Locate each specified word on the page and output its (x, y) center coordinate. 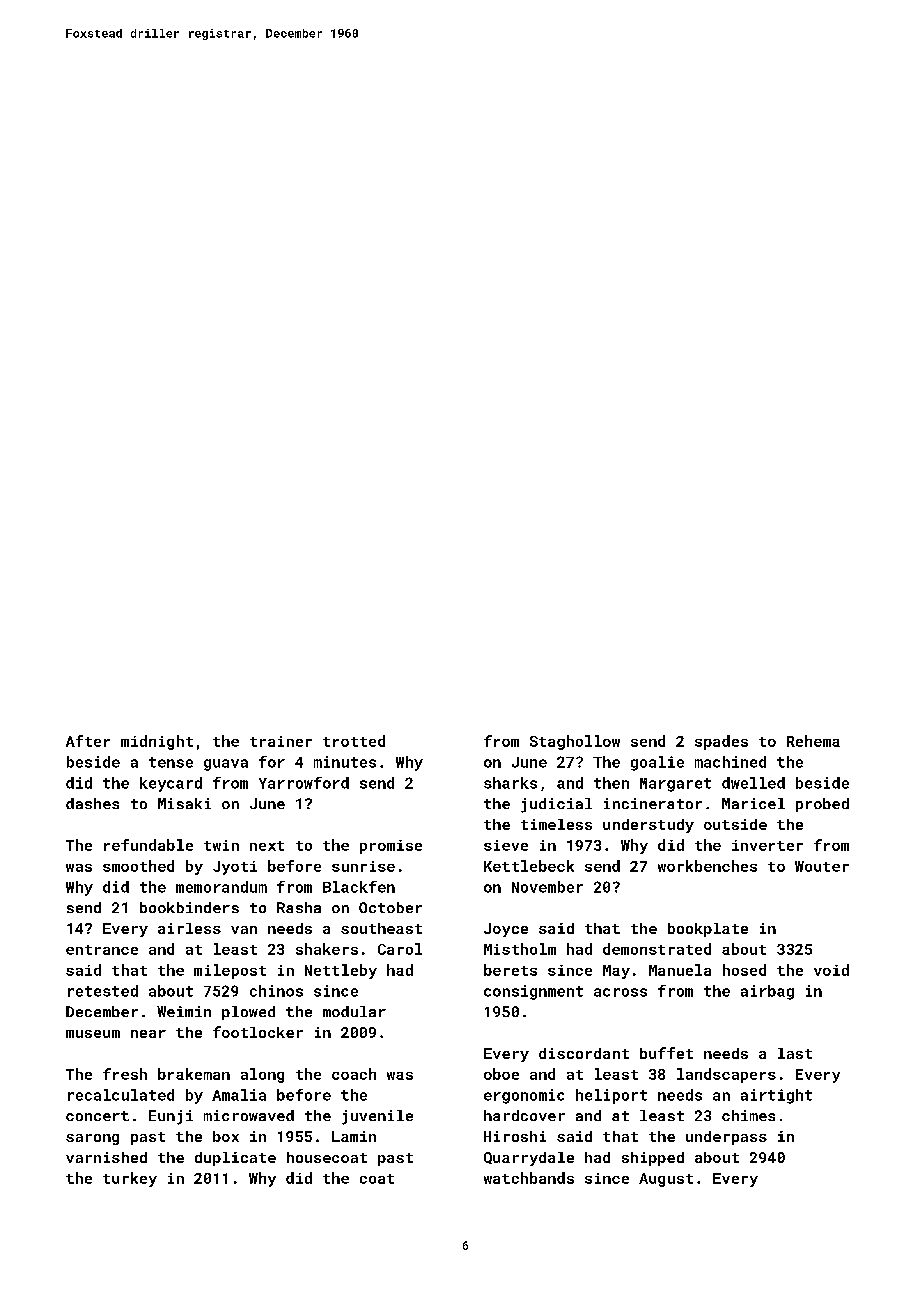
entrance (102, 950)
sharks (510, 783)
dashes (92, 803)
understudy (648, 826)
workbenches (707, 866)
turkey (130, 1179)
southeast (381, 928)
